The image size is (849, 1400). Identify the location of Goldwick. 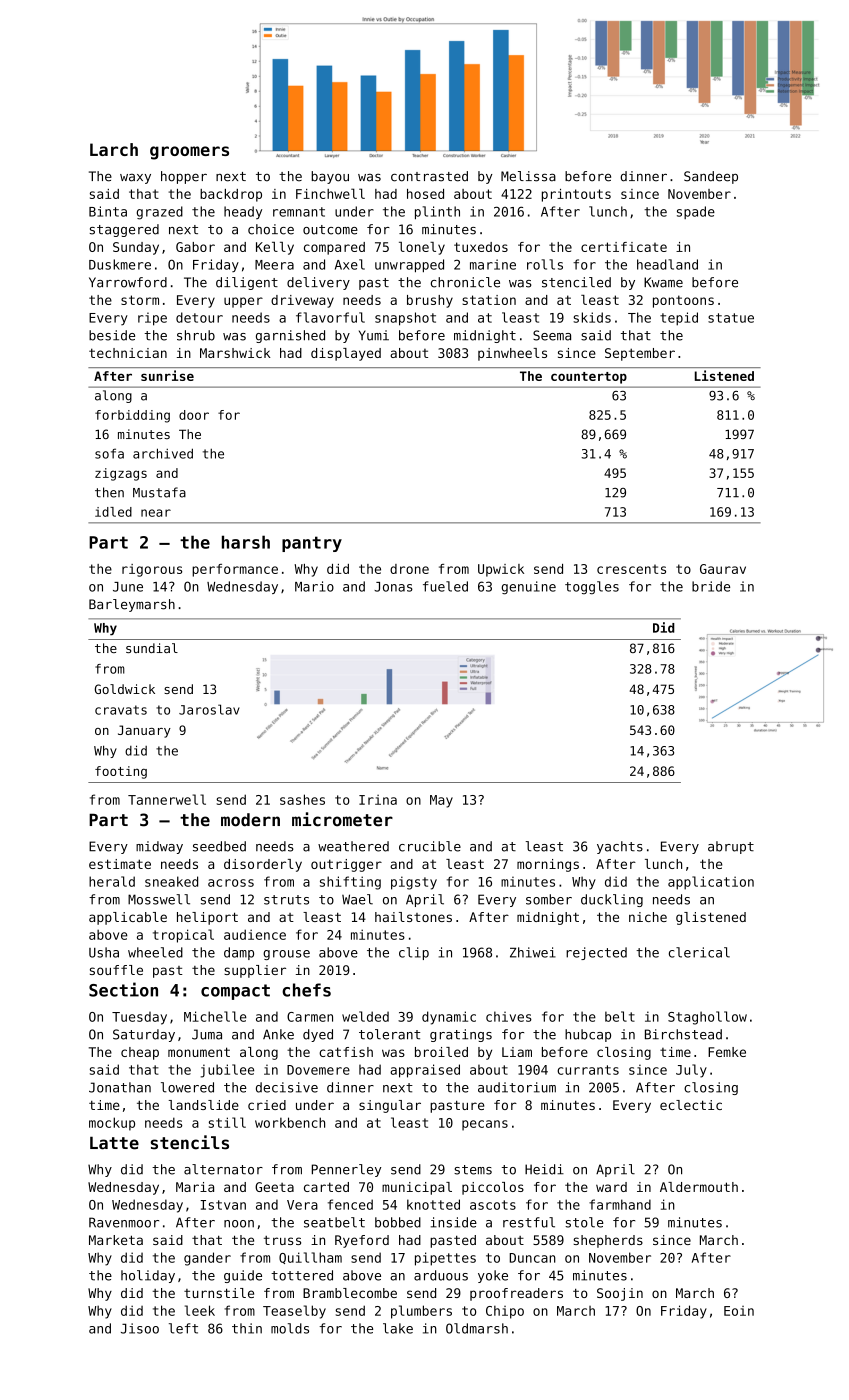
(125, 689).
